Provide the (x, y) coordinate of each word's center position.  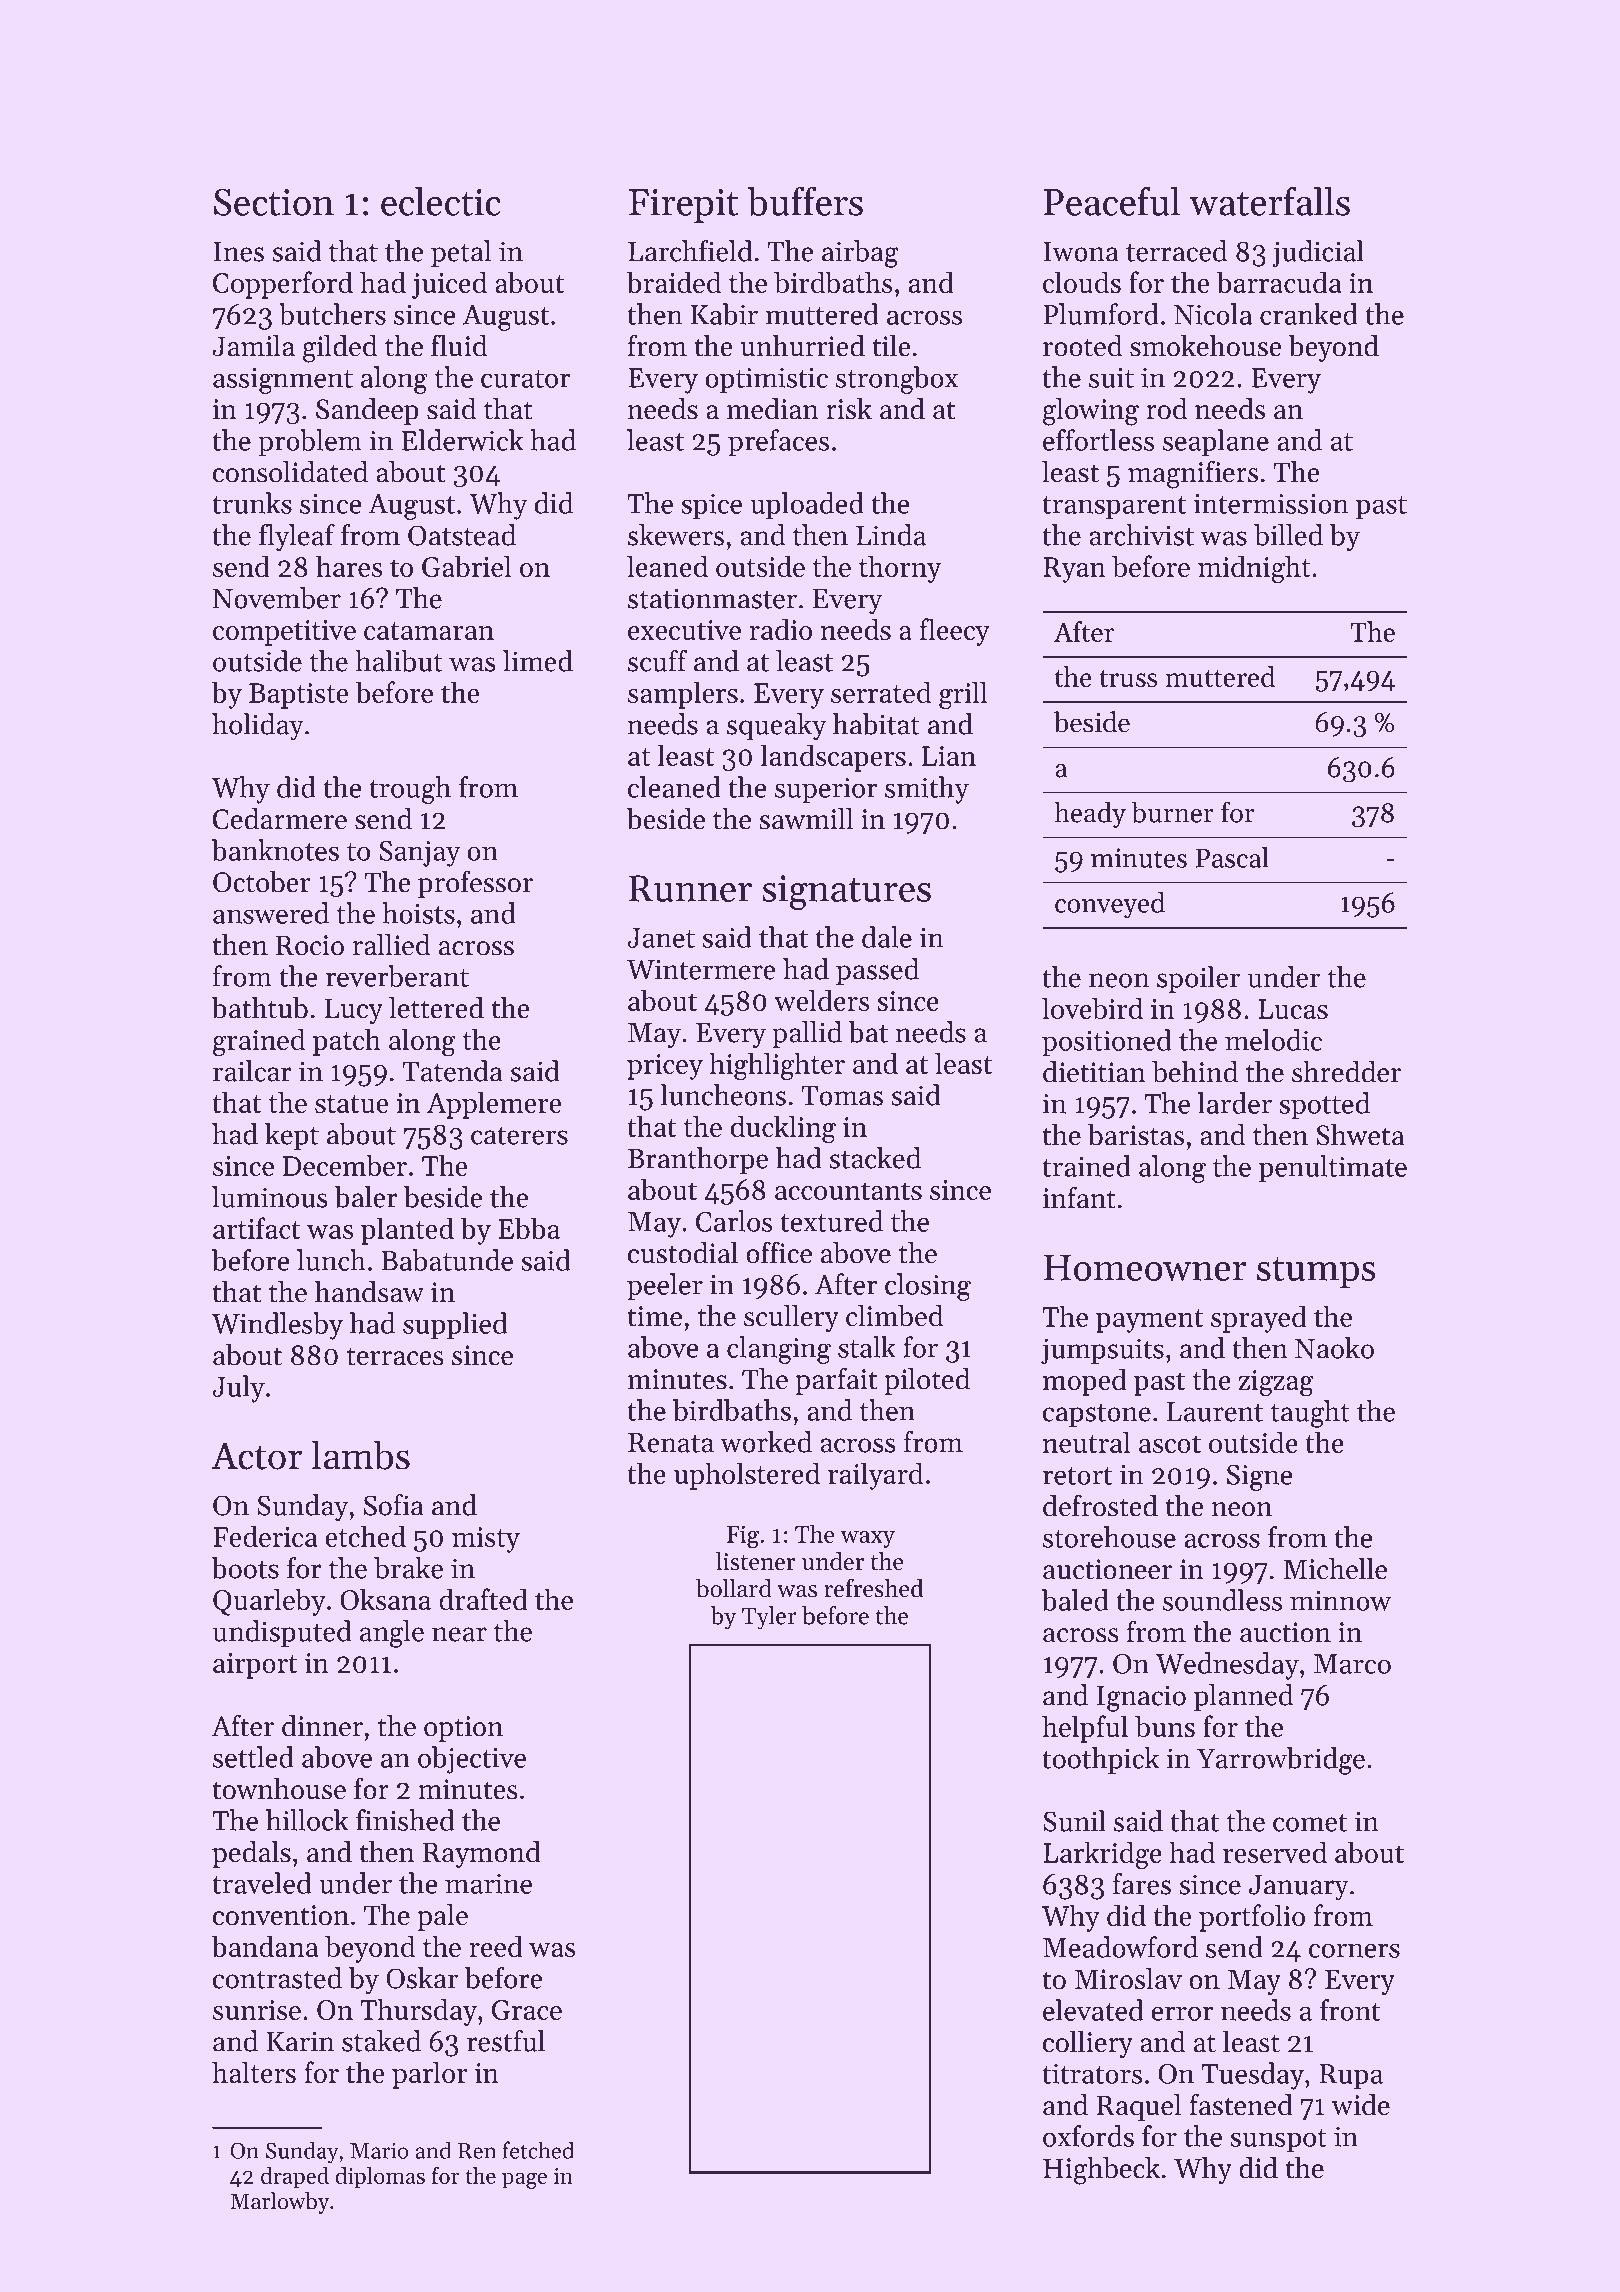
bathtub (259, 1008)
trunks (252, 503)
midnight (1254, 569)
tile (891, 346)
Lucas (1293, 1009)
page (524, 2180)
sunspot (1278, 2141)
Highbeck (1101, 2171)
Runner (690, 888)
